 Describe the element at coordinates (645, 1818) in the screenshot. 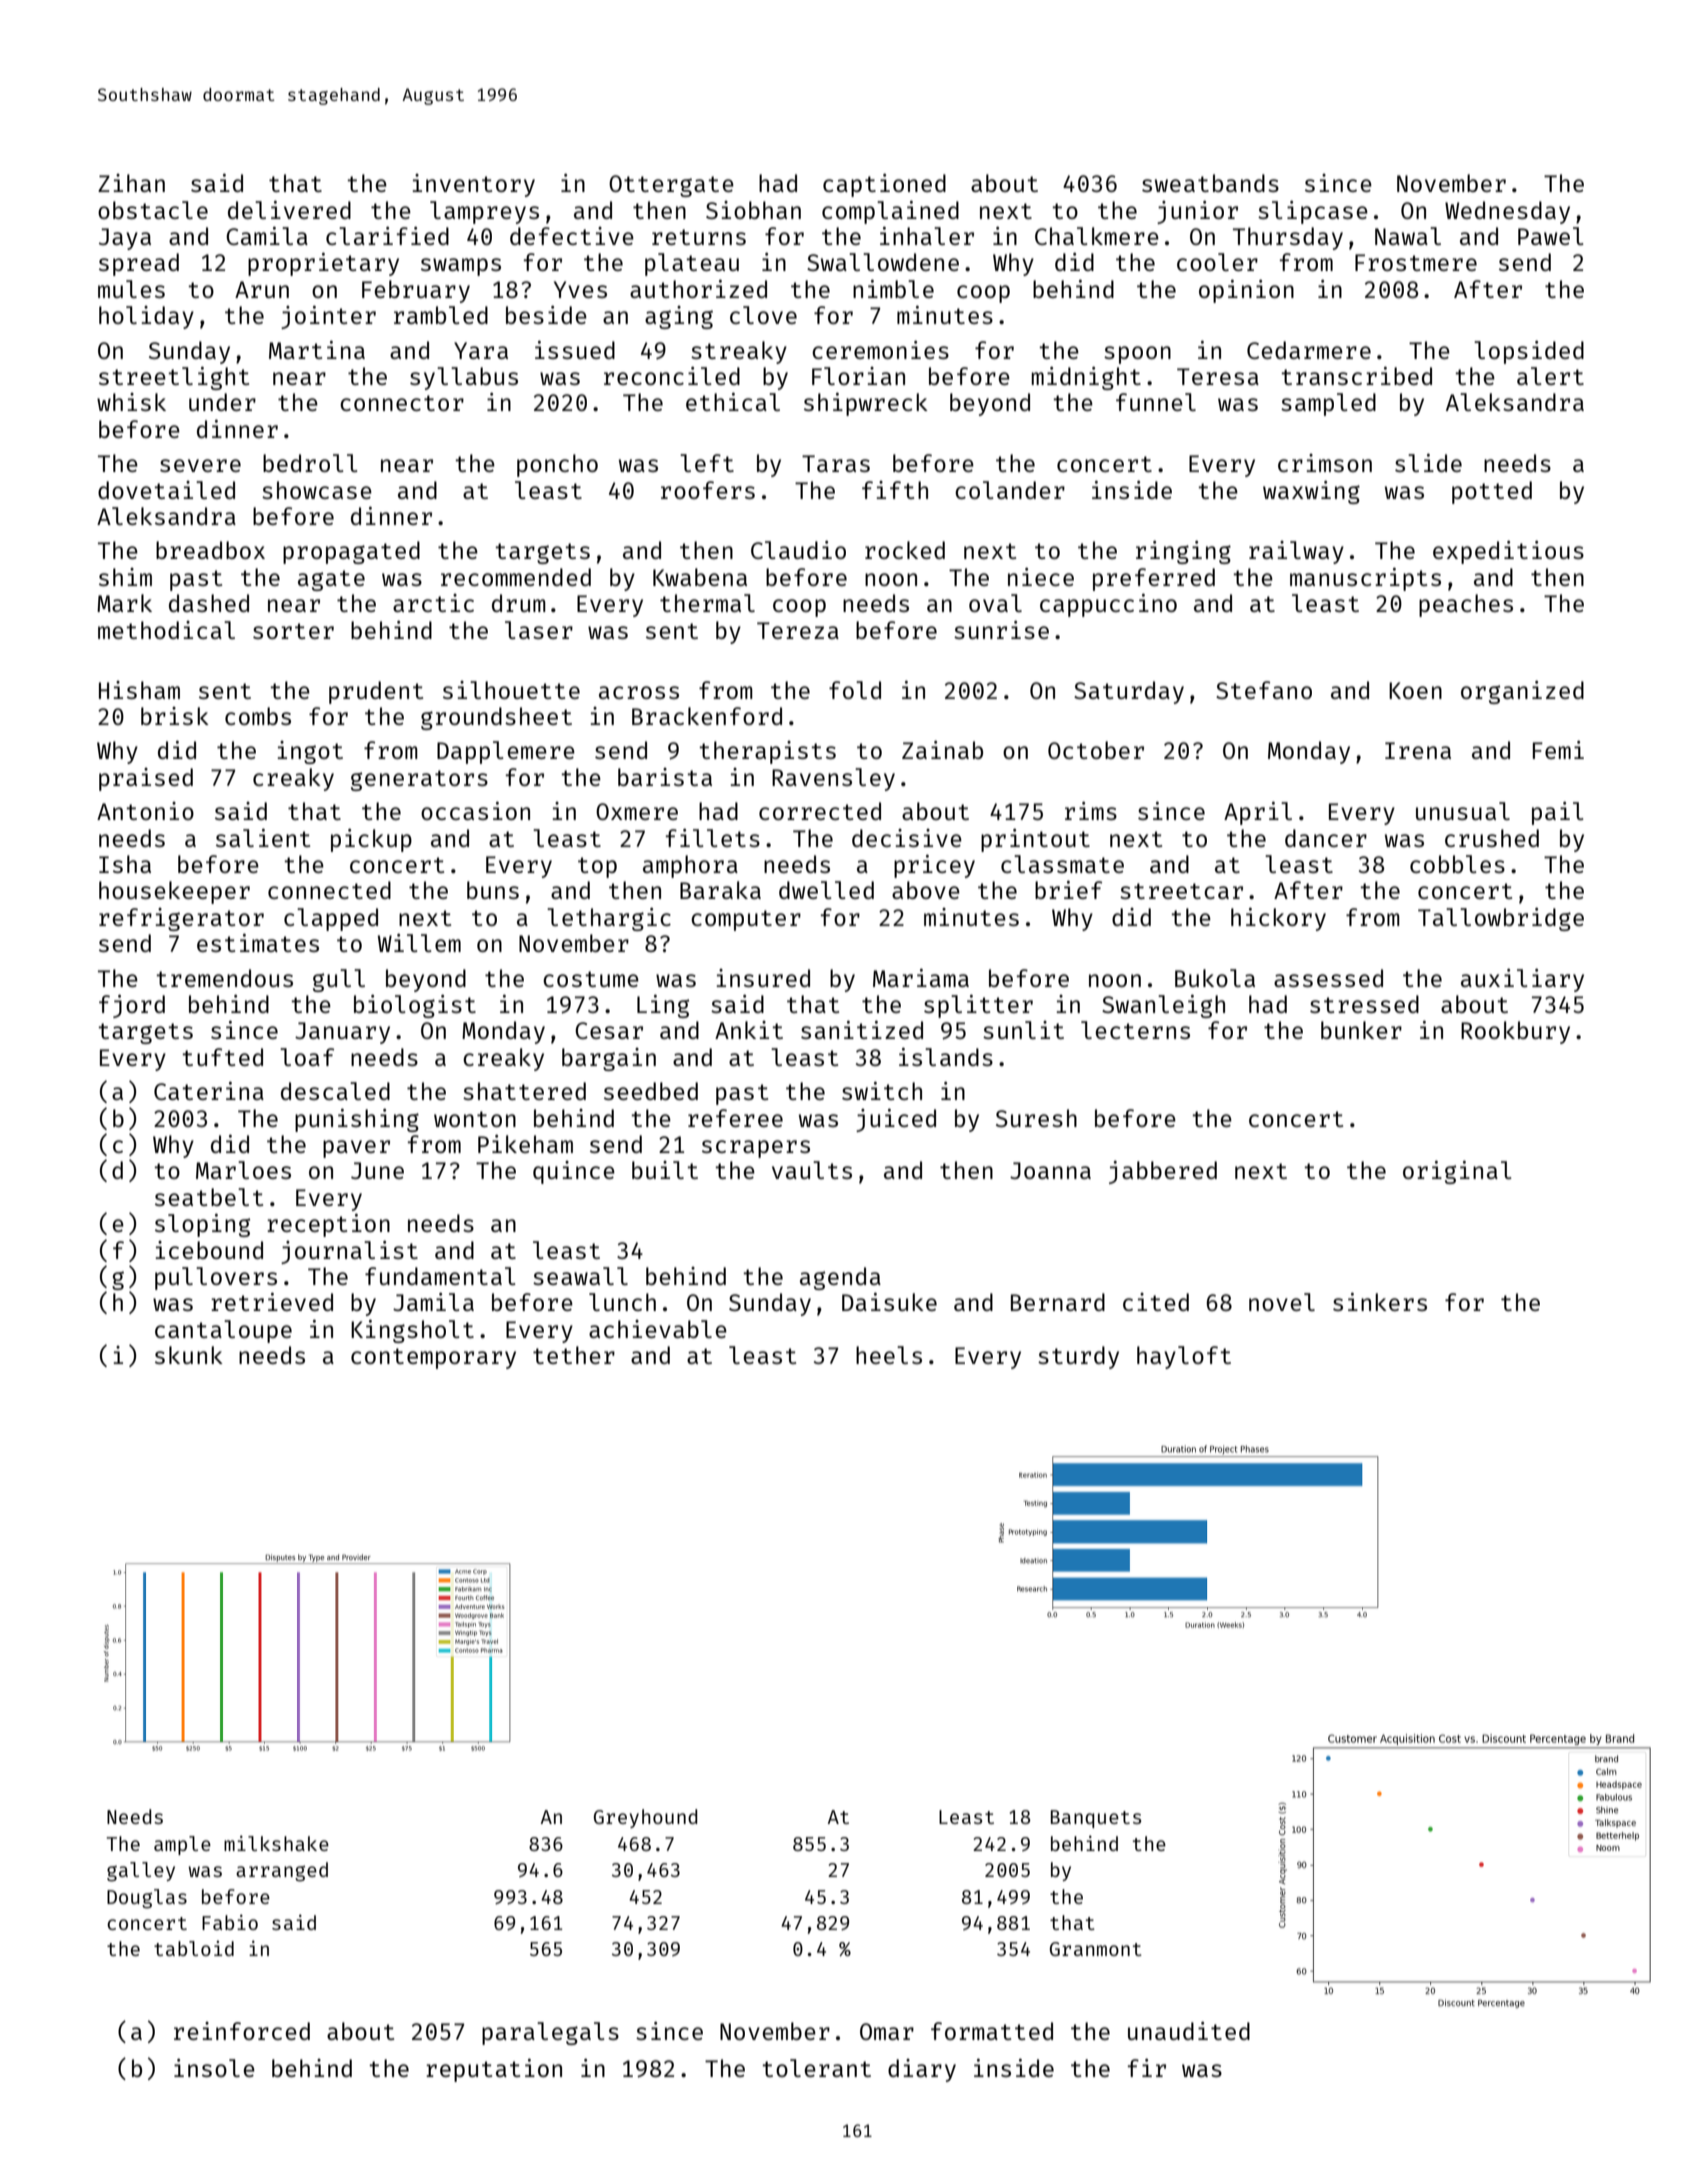

I see `Greyhound` at that location.
